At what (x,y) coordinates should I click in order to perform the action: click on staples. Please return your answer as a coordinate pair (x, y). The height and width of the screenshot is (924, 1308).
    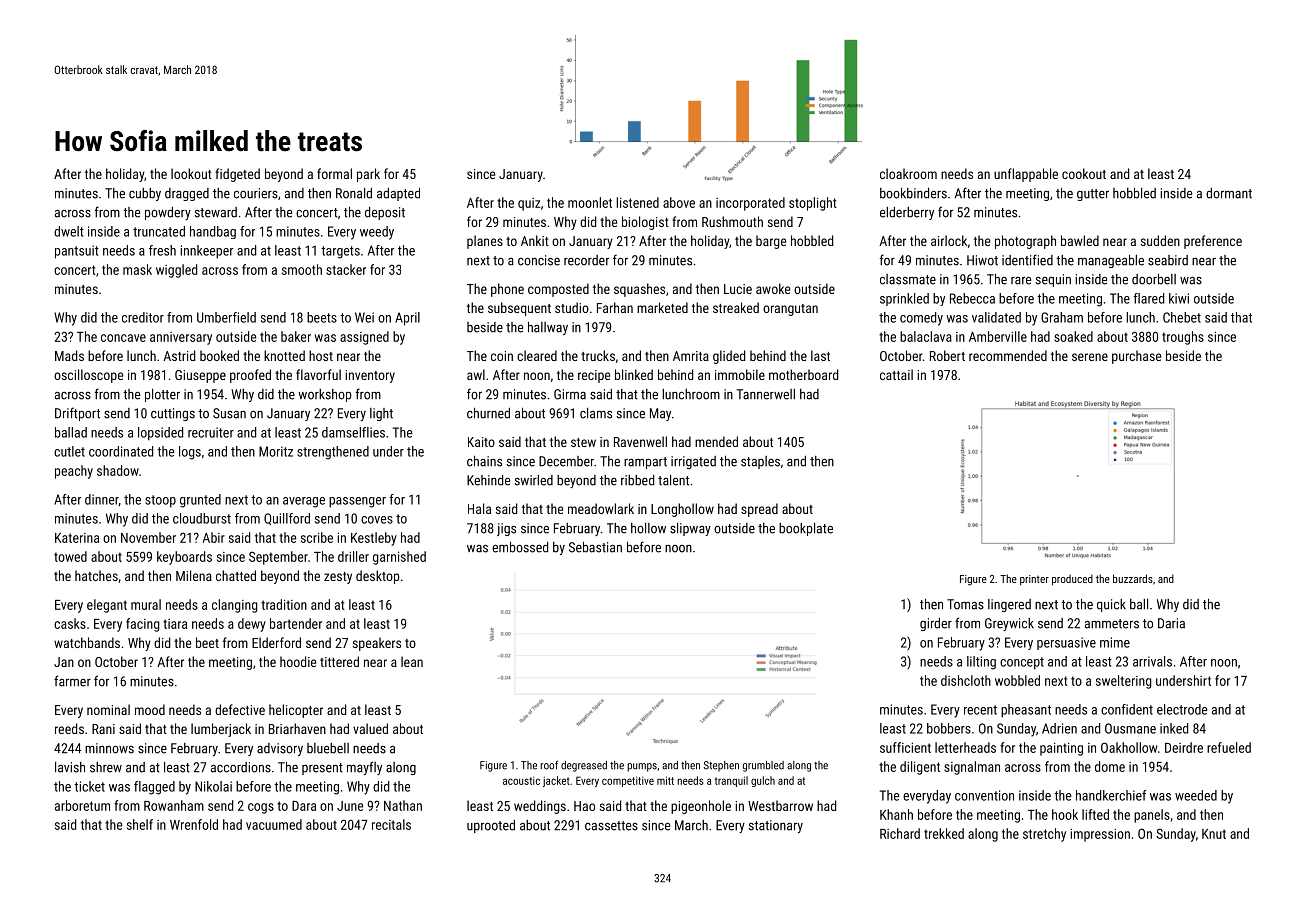
    Looking at the image, I should click on (760, 462).
